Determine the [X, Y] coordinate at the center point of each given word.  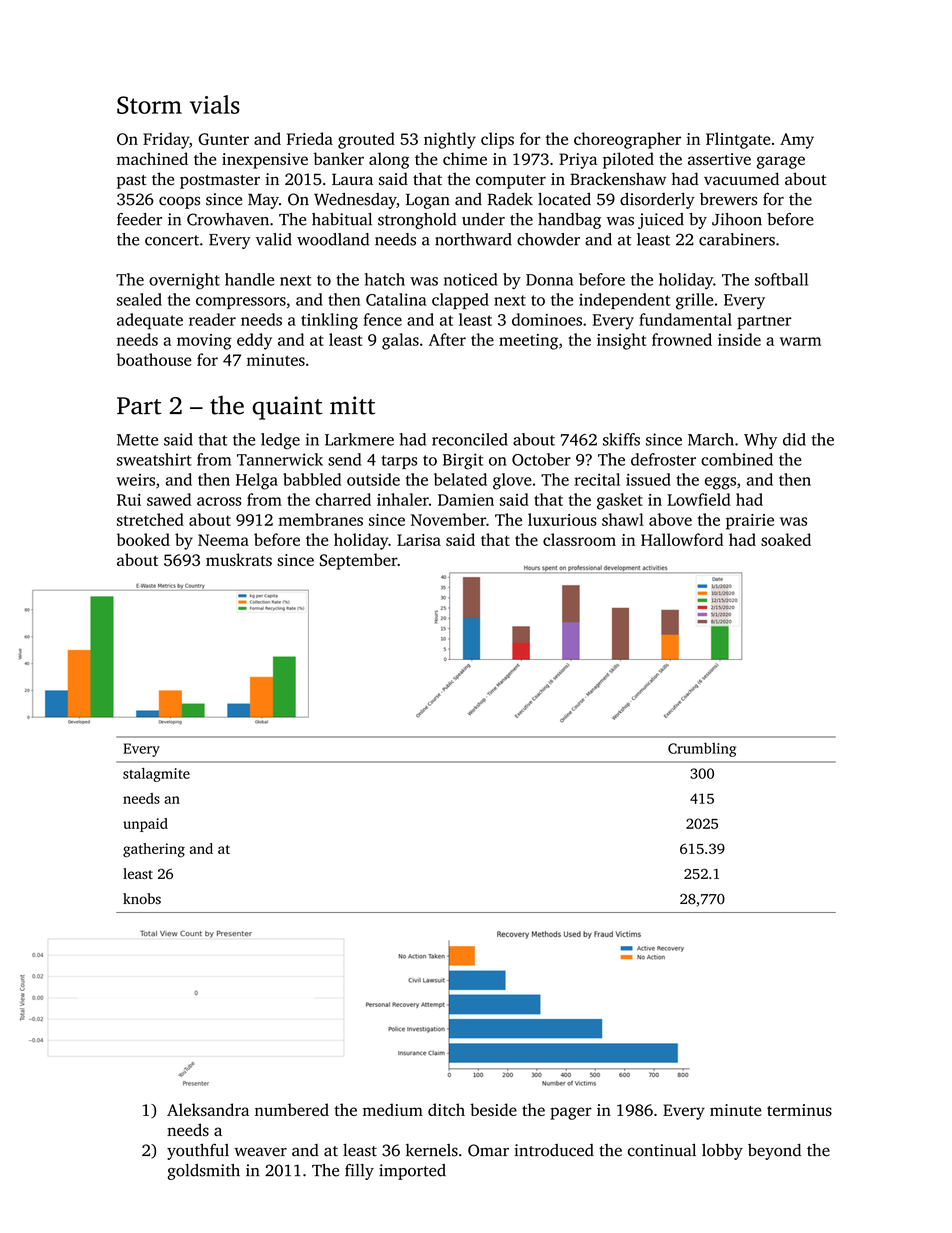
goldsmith [203, 1172]
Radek [510, 199]
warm [800, 341]
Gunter [223, 139]
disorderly [657, 201]
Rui [129, 500]
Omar [488, 1150]
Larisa [419, 540]
